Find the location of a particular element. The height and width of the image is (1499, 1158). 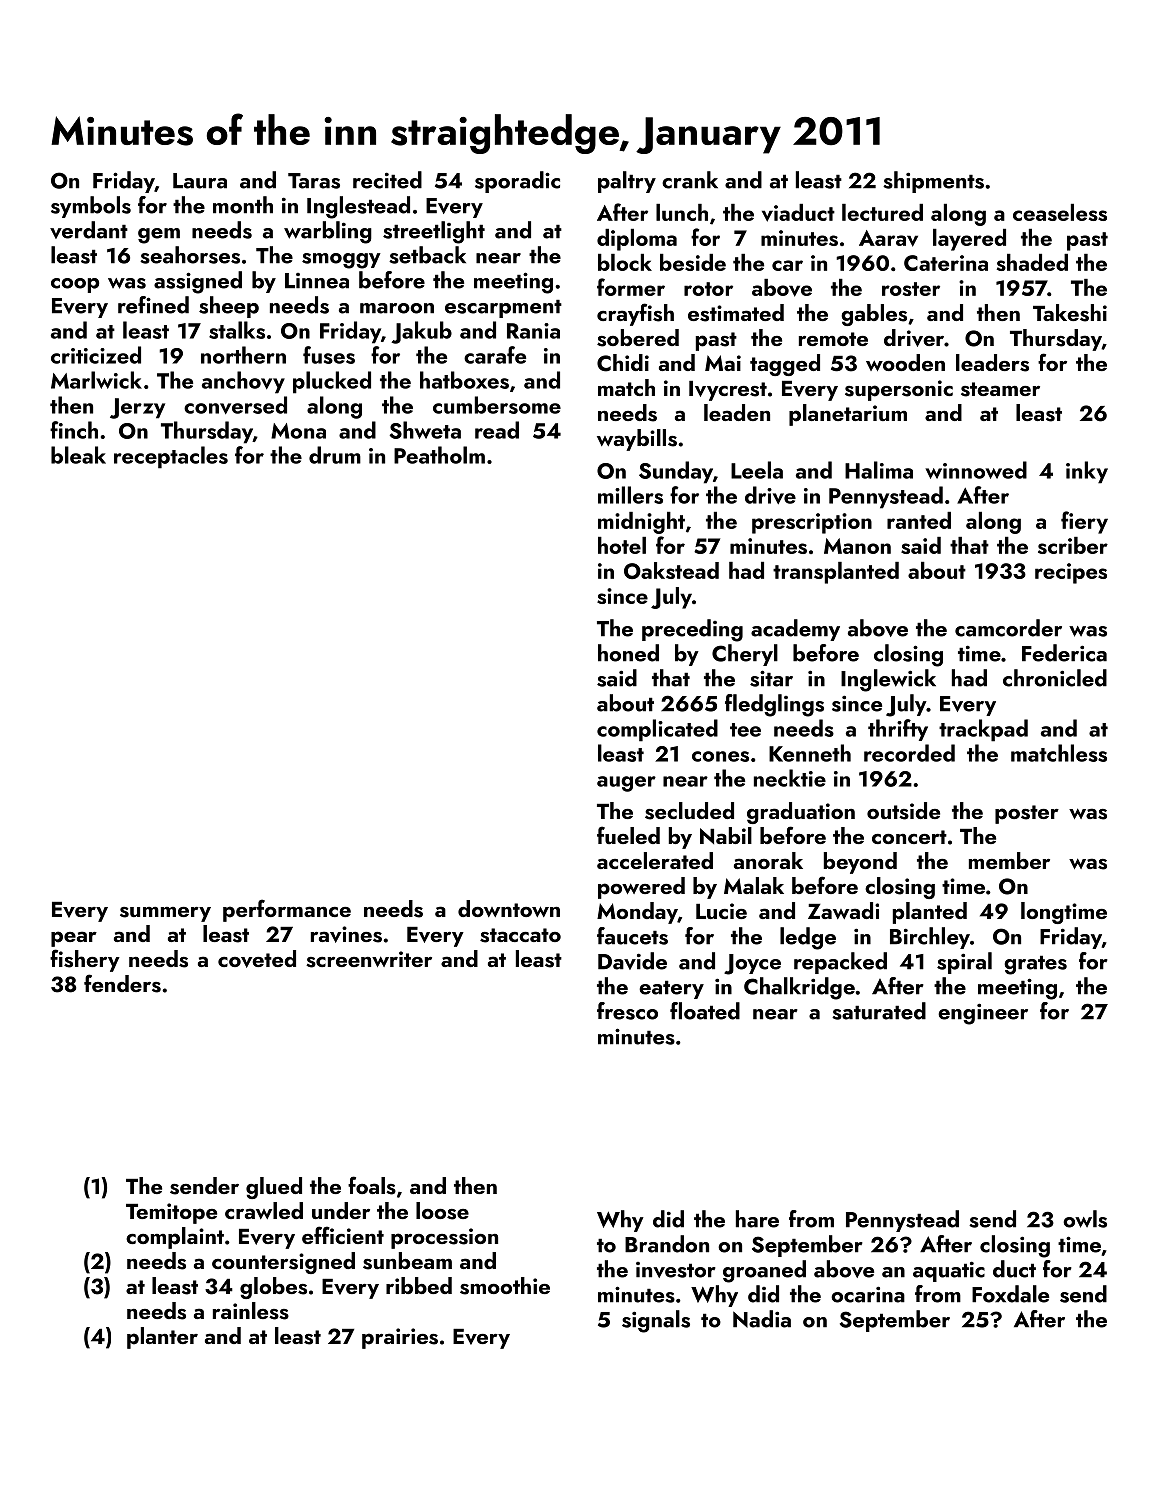

ocarina is located at coordinates (868, 1294).
